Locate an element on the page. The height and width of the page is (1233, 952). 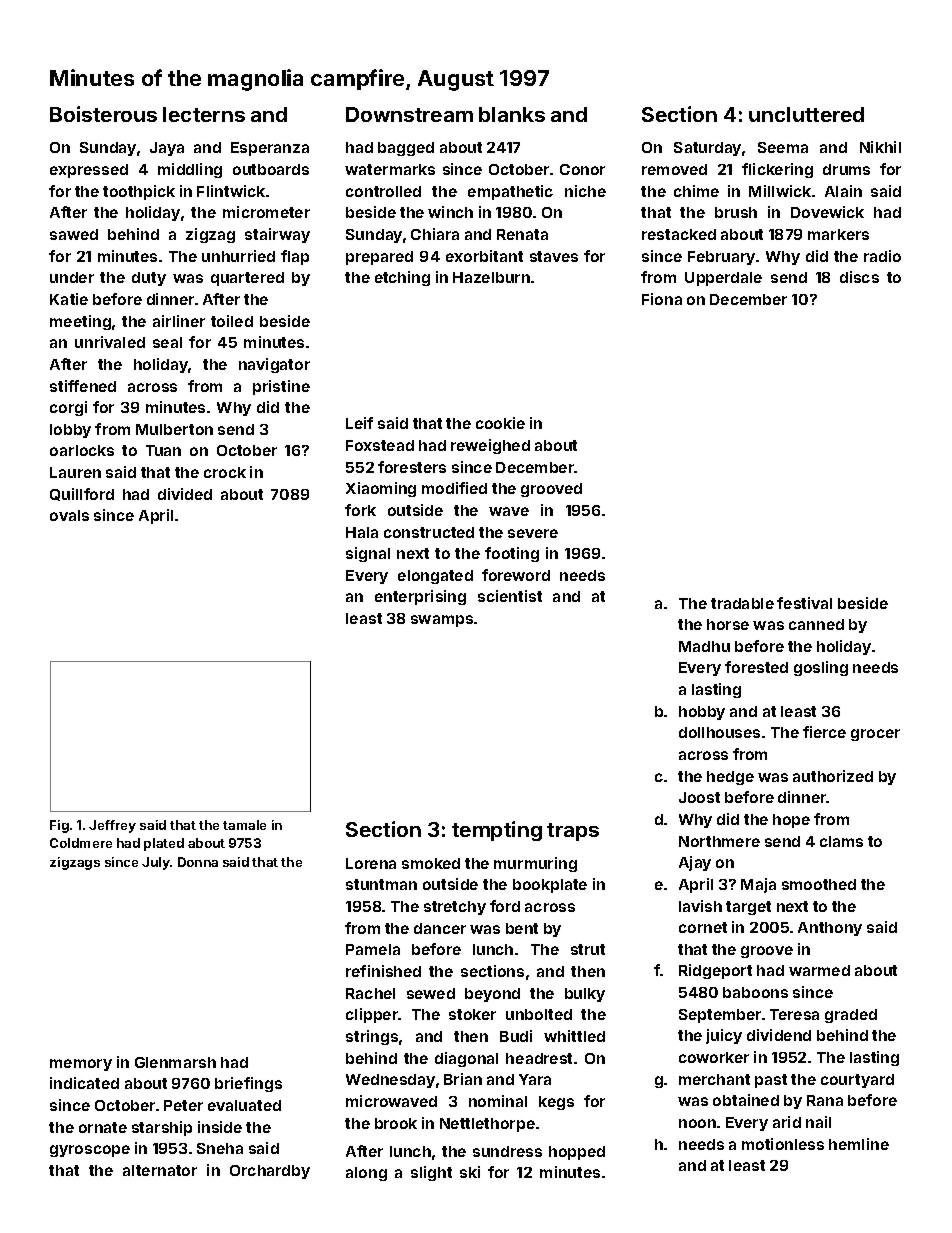
duty is located at coordinates (149, 279).
